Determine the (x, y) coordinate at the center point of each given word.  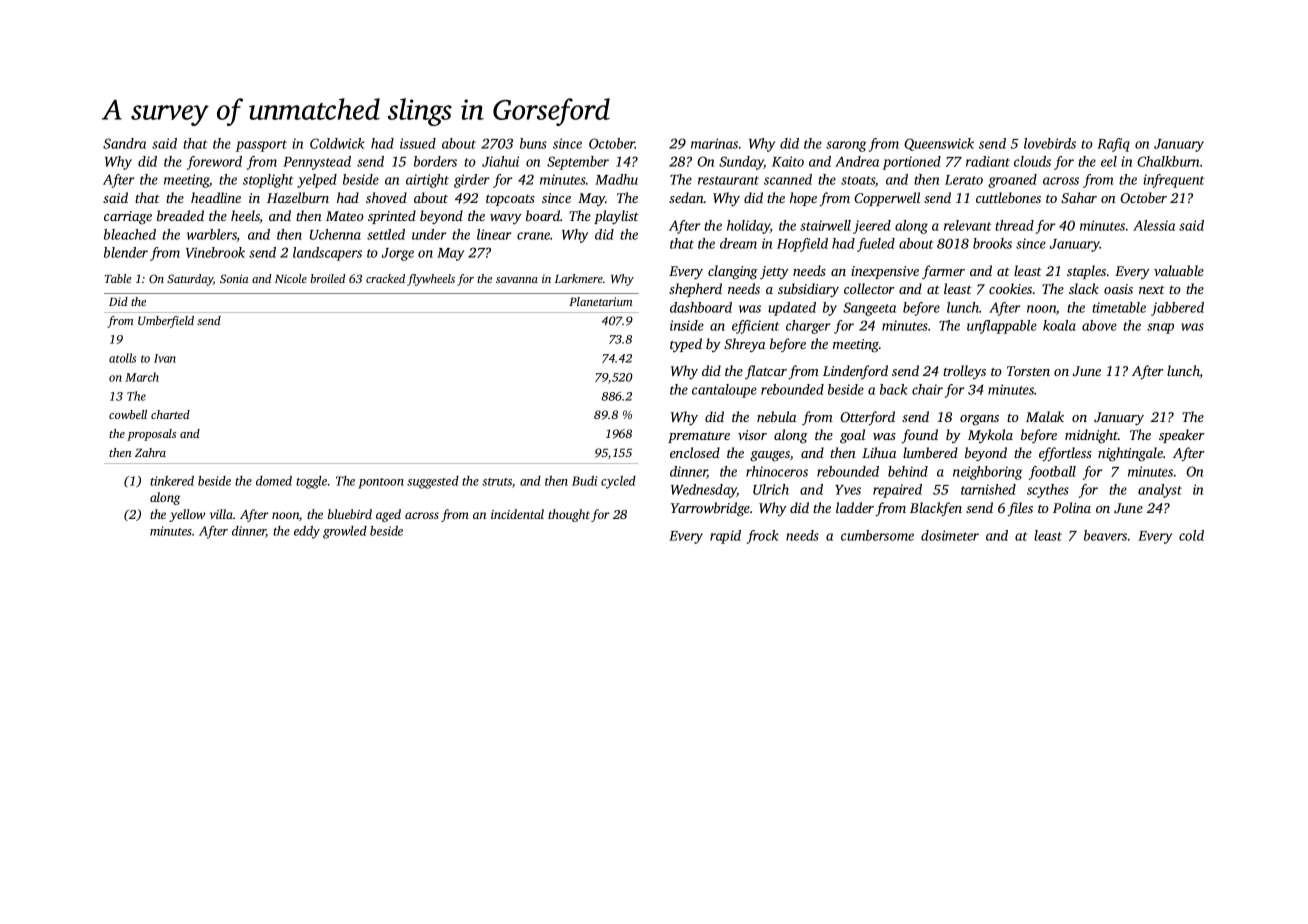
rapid (725, 537)
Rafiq (1113, 145)
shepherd (695, 290)
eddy (307, 532)
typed (686, 345)
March (142, 377)
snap (1160, 328)
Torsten (1028, 371)
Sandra (124, 143)
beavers (1105, 535)
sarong (846, 146)
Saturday (190, 280)
